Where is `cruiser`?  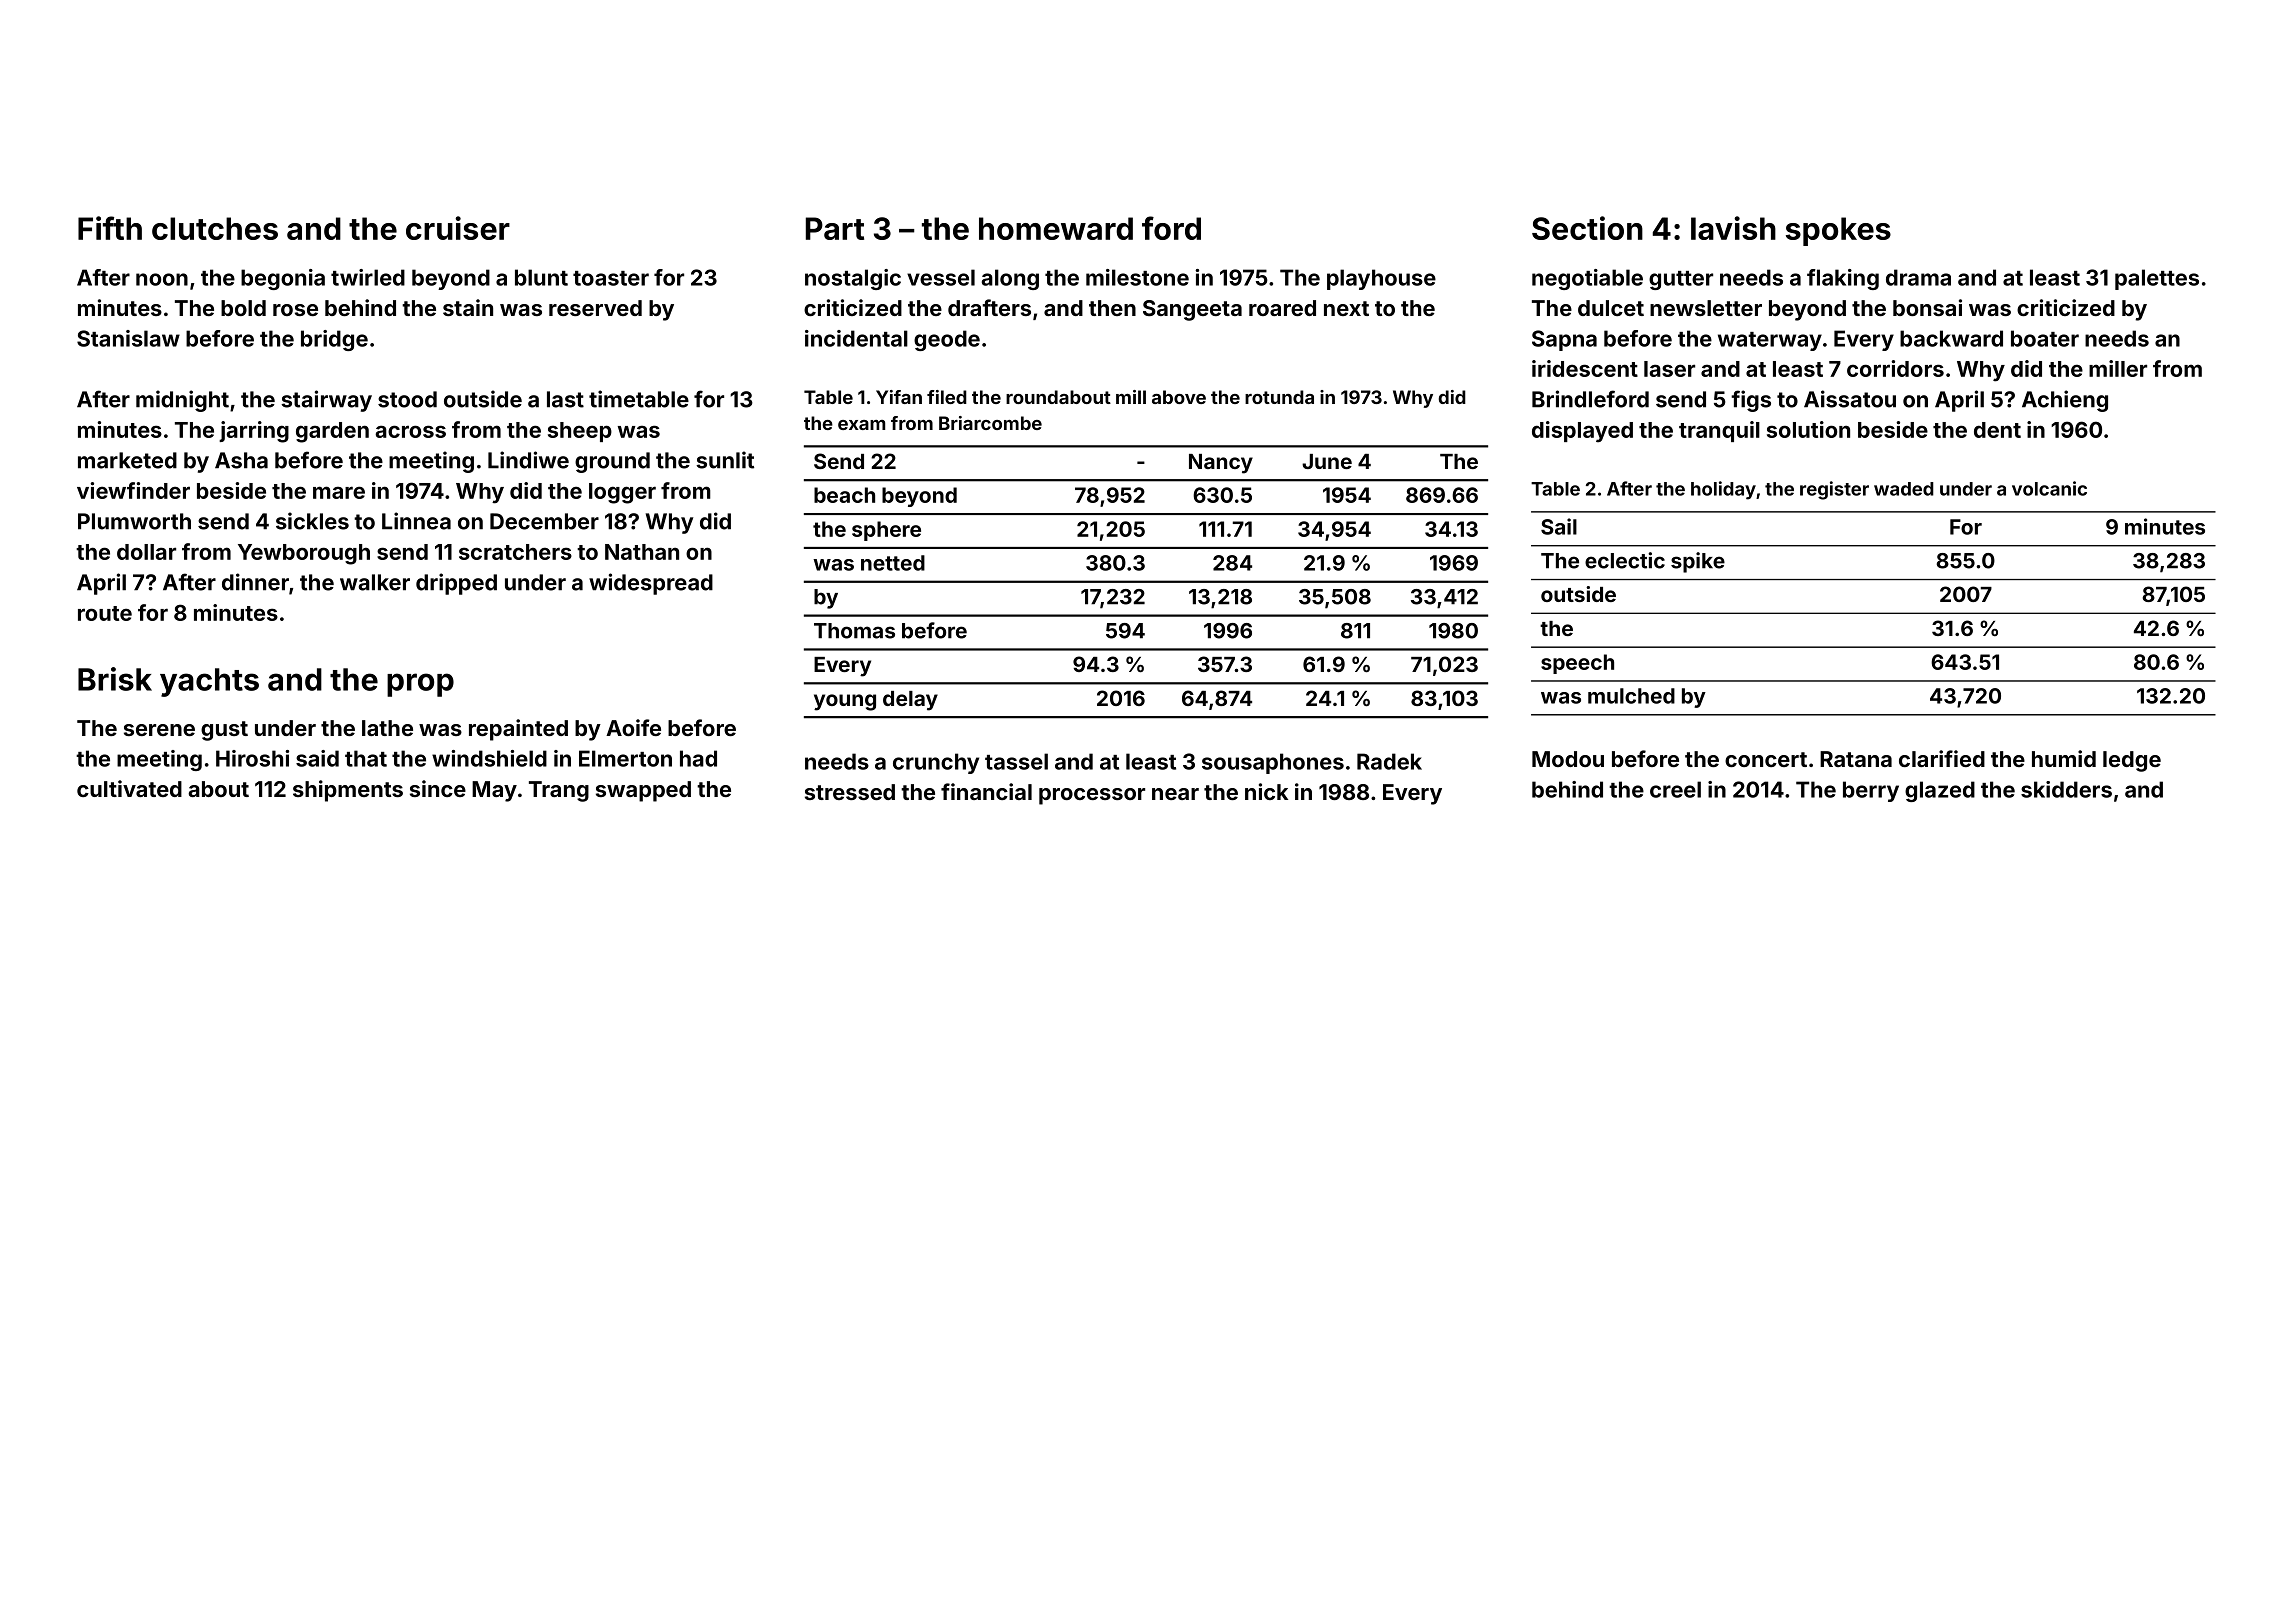
cruiser is located at coordinates (458, 228).
